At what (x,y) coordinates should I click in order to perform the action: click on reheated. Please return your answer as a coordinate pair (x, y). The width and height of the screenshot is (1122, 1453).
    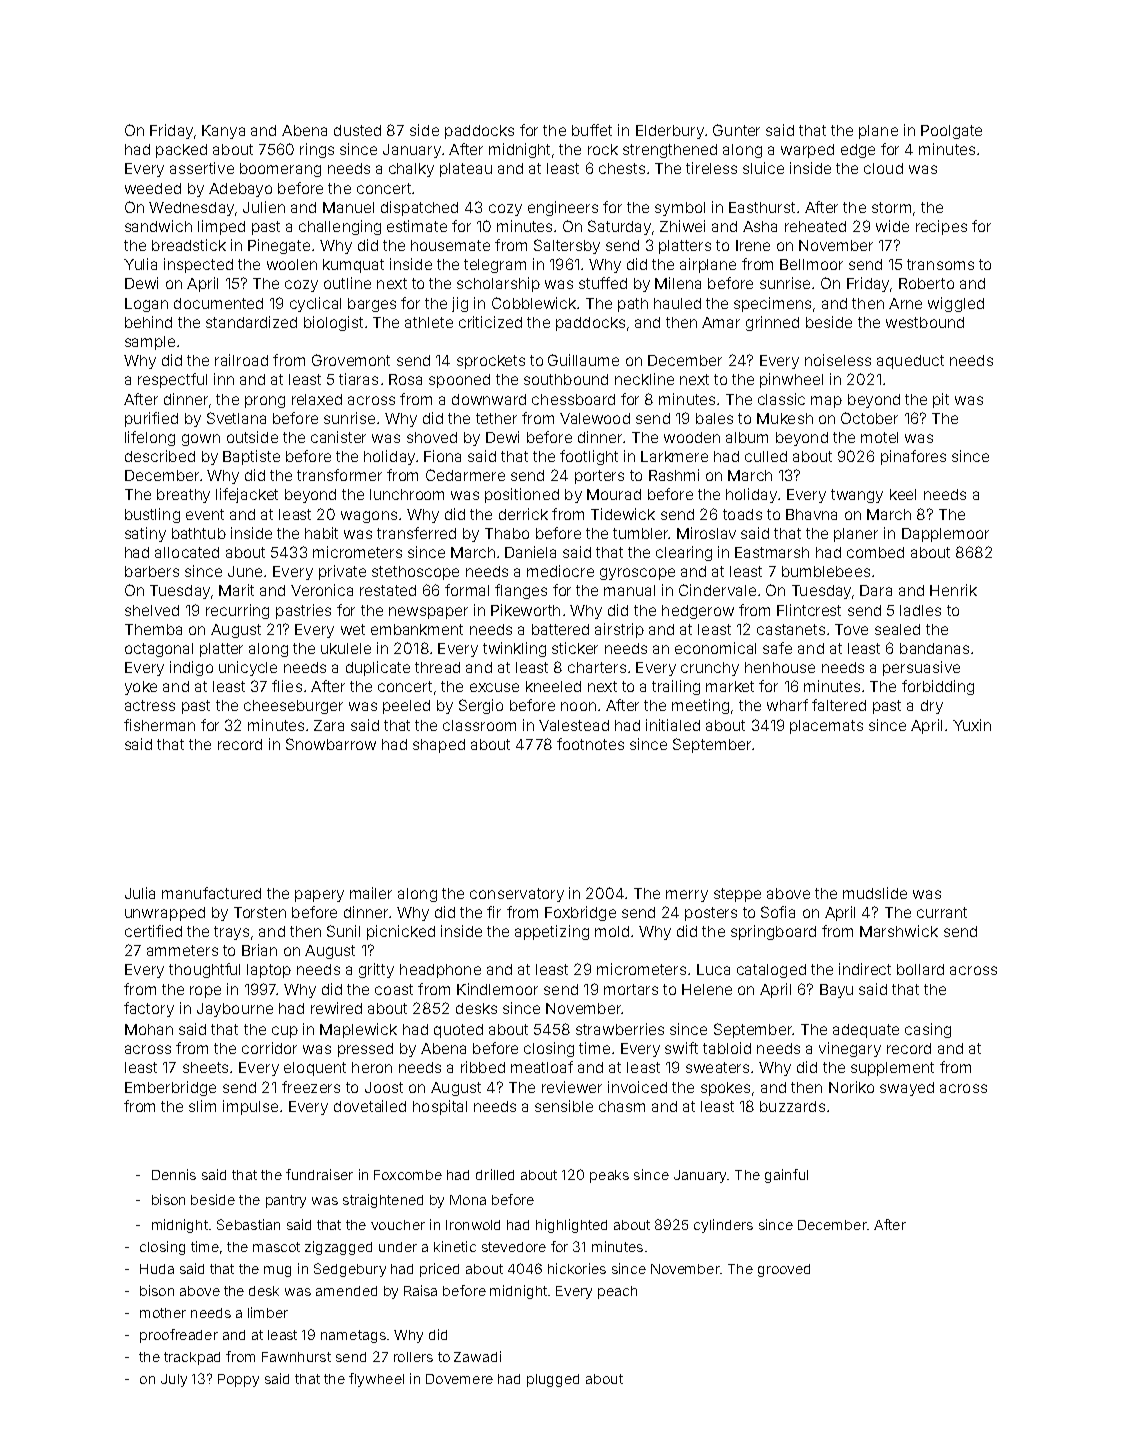
    Looking at the image, I should click on (815, 226).
